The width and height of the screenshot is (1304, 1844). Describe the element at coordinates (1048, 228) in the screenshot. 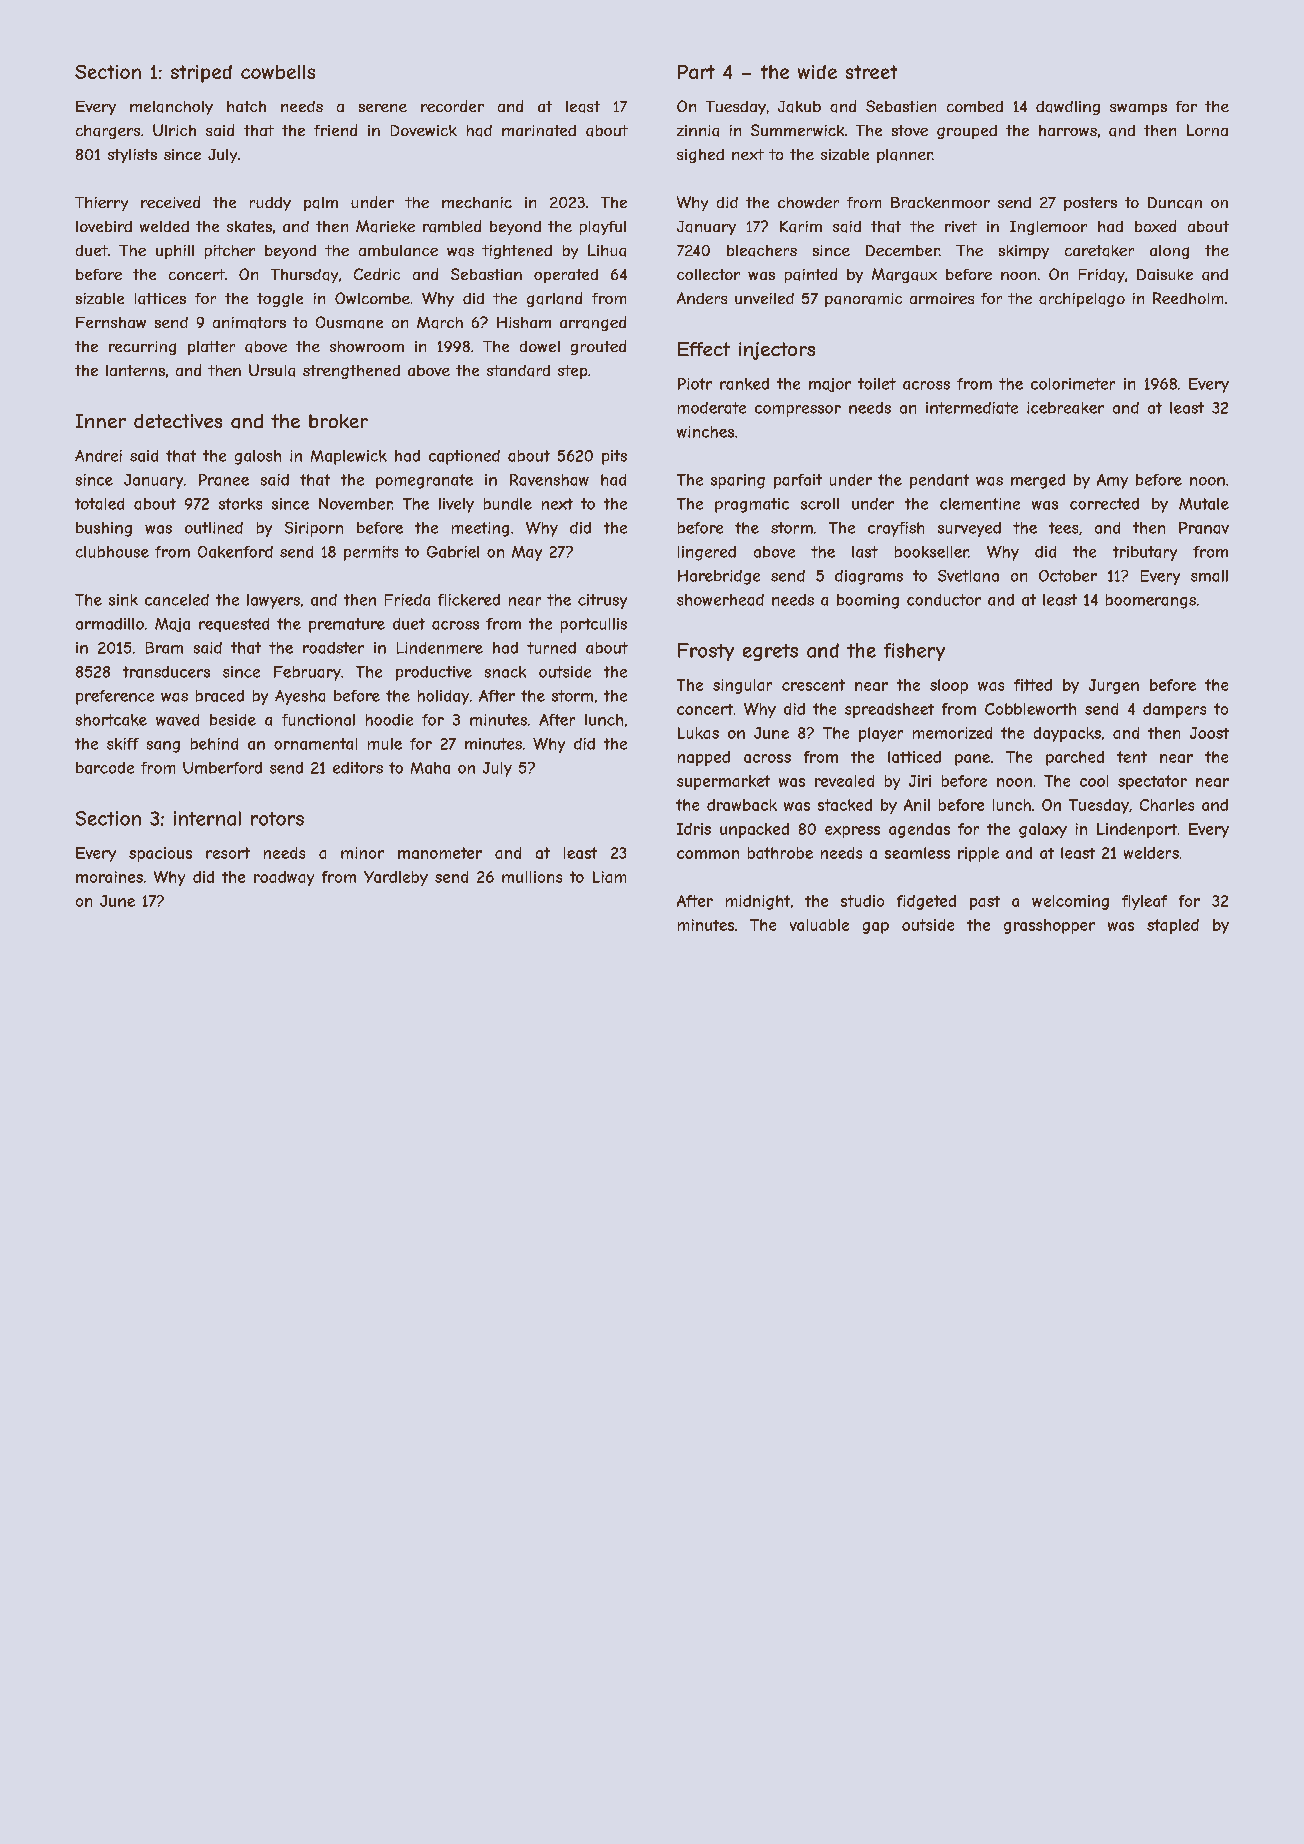

I see `Inglemoor` at that location.
